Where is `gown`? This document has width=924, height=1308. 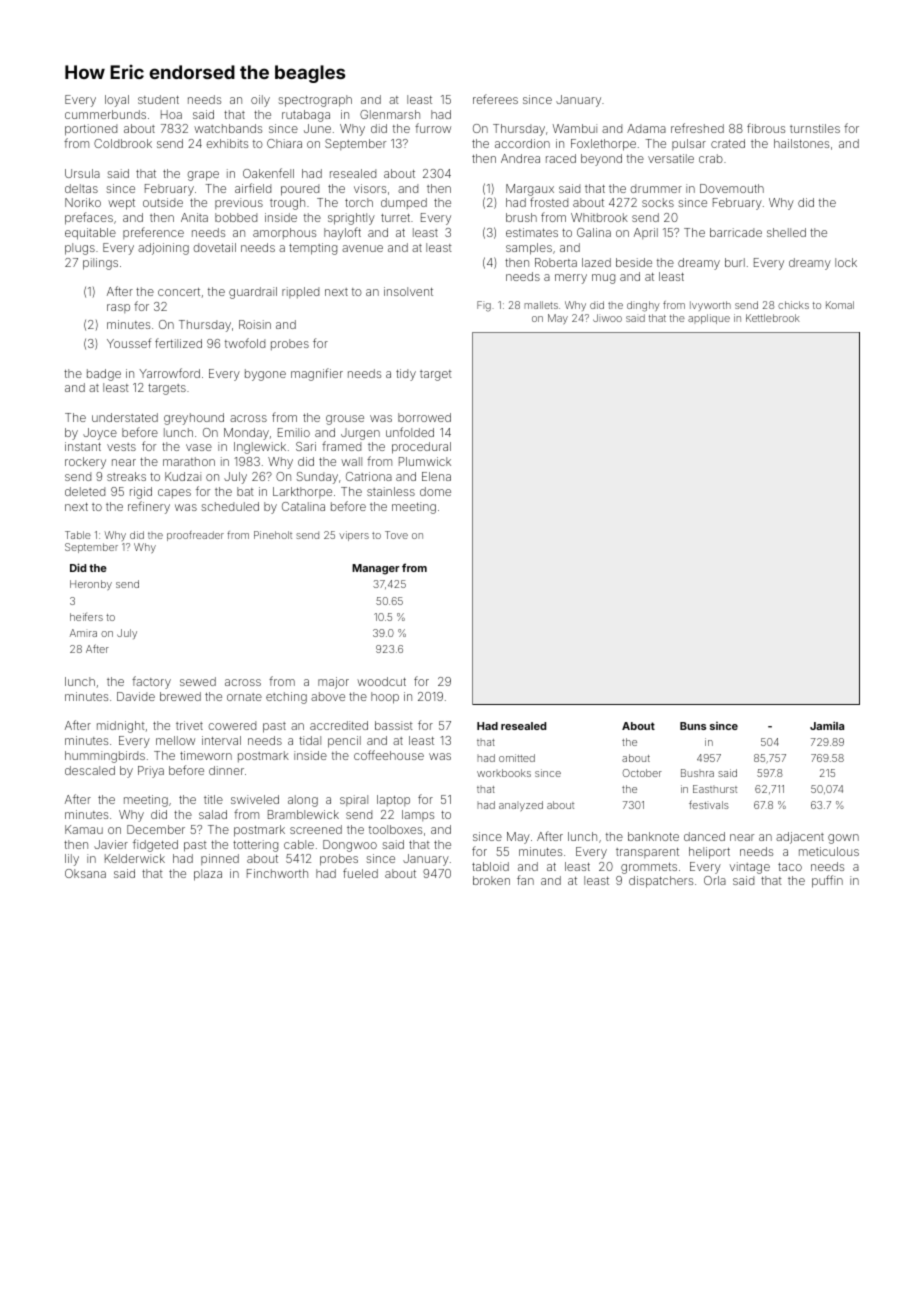 gown is located at coordinates (843, 839).
